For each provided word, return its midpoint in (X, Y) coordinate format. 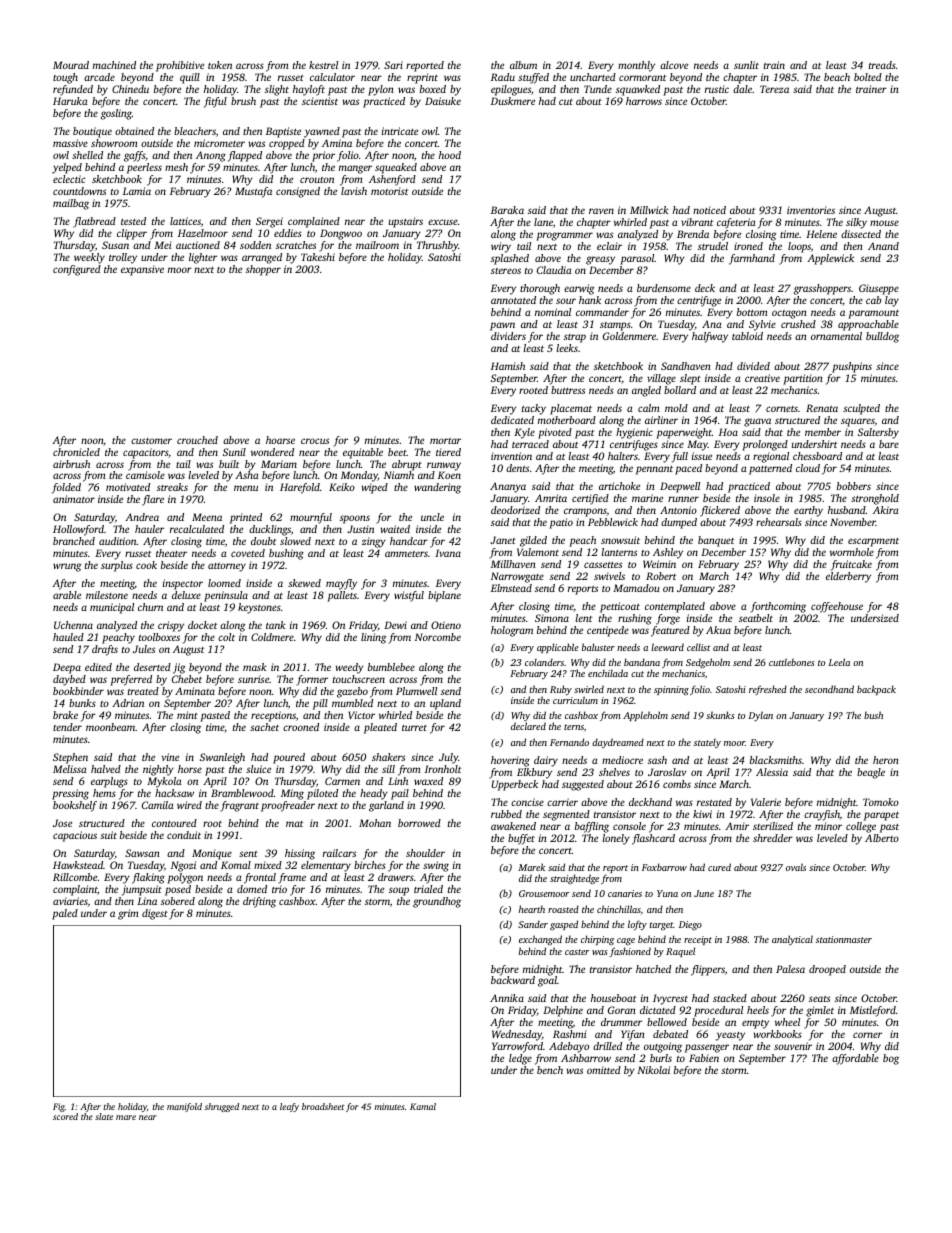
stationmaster (844, 939)
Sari (393, 65)
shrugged (222, 1107)
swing (436, 866)
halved (106, 769)
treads (882, 65)
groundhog (437, 902)
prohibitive (180, 66)
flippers (708, 970)
